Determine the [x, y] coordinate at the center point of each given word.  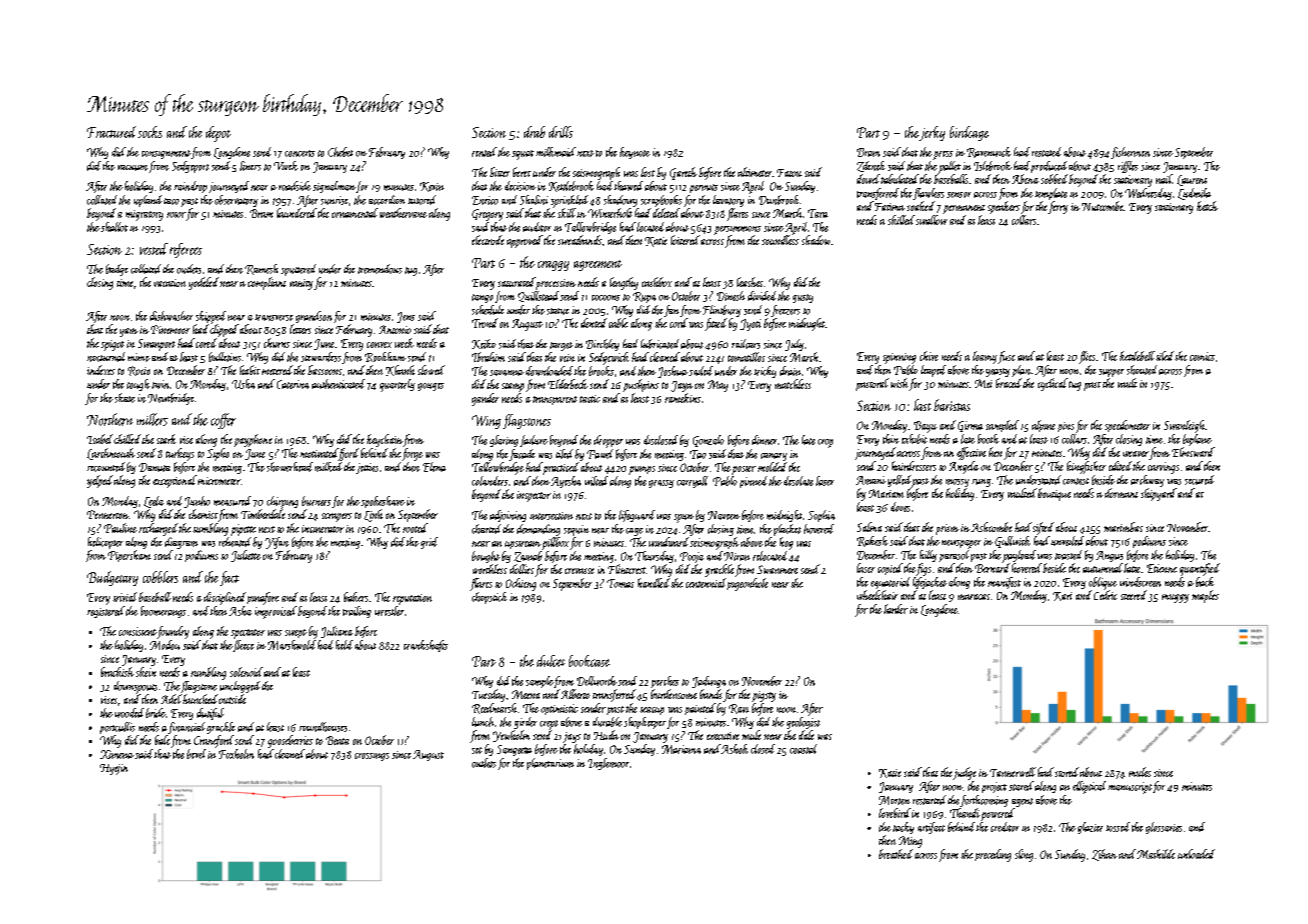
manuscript [1130, 788]
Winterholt [610, 213]
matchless [793, 384]
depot [218, 134]
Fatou [789, 173]
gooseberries [290, 741]
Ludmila [1194, 194]
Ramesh [261, 269]
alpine [1043, 426]
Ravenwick [989, 152]
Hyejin [114, 769]
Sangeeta [514, 750]
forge [412, 454]
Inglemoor [608, 764]
